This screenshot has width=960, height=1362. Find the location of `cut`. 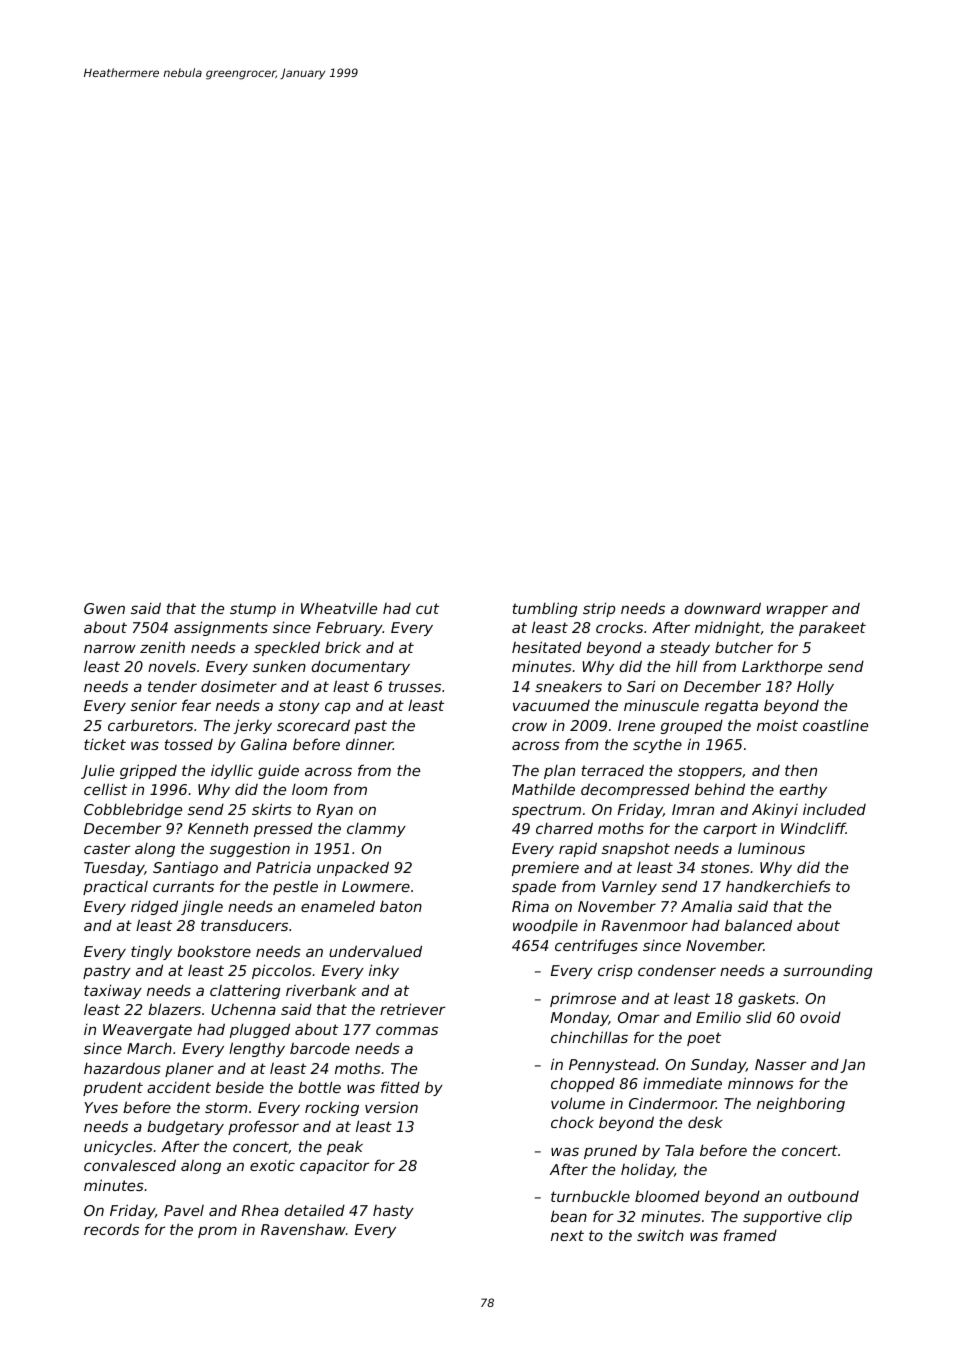

cut is located at coordinates (427, 608).
